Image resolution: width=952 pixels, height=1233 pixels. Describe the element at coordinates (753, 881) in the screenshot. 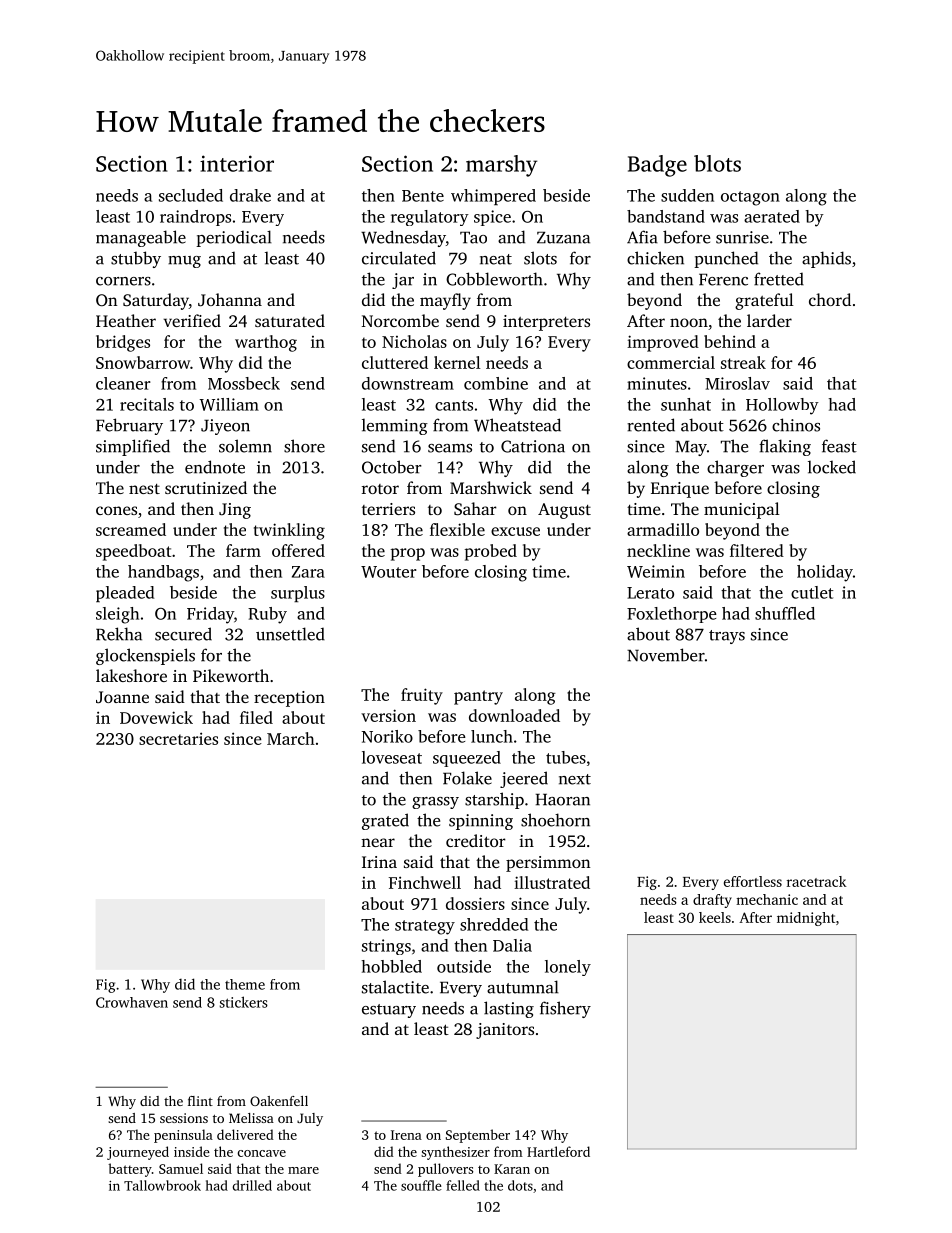

I see `effortless` at that location.
